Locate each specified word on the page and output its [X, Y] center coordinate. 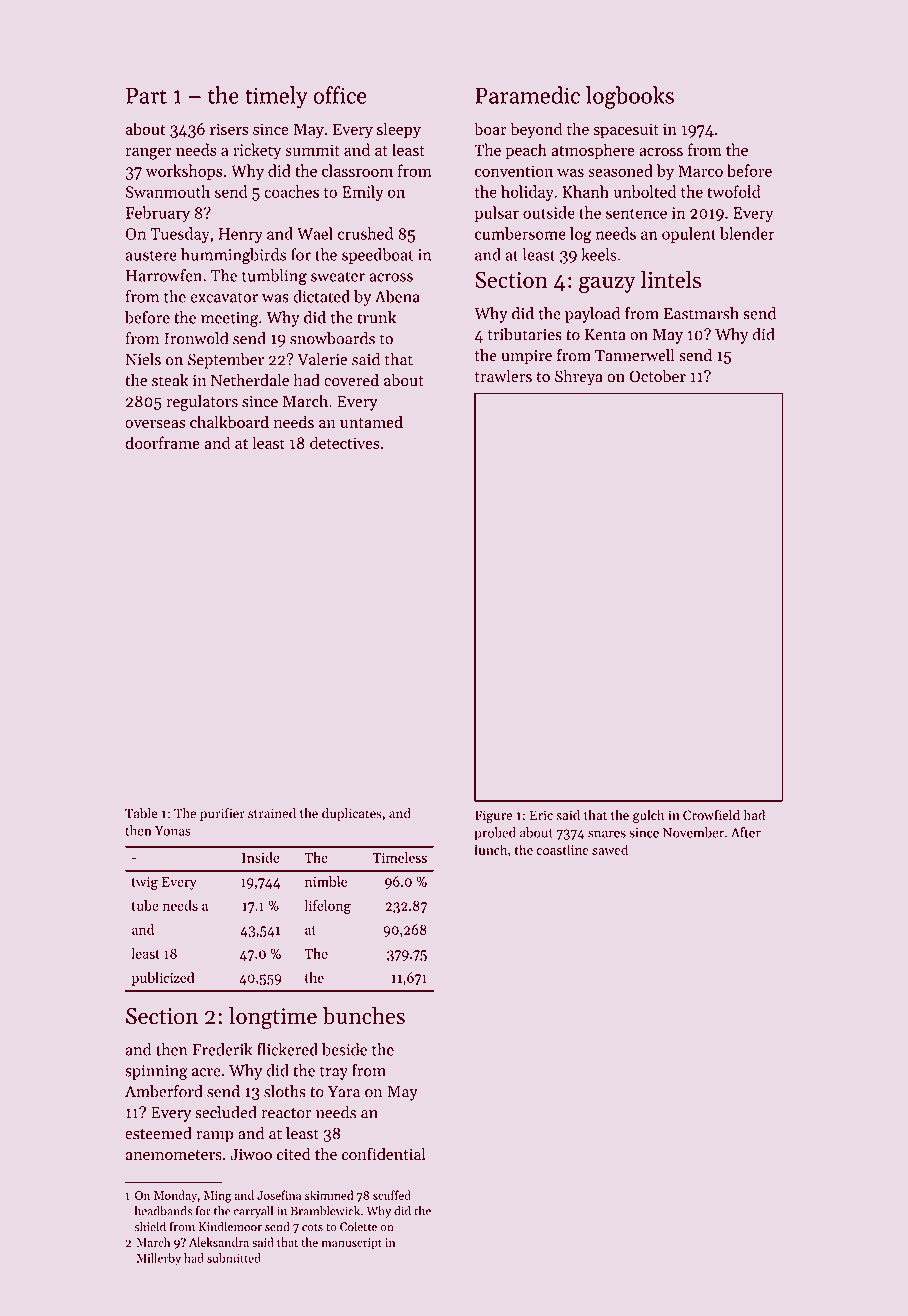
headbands [163, 1211]
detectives [345, 442]
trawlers [503, 376]
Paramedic [527, 95]
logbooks [630, 97]
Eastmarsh [701, 313]
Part [146, 95]
